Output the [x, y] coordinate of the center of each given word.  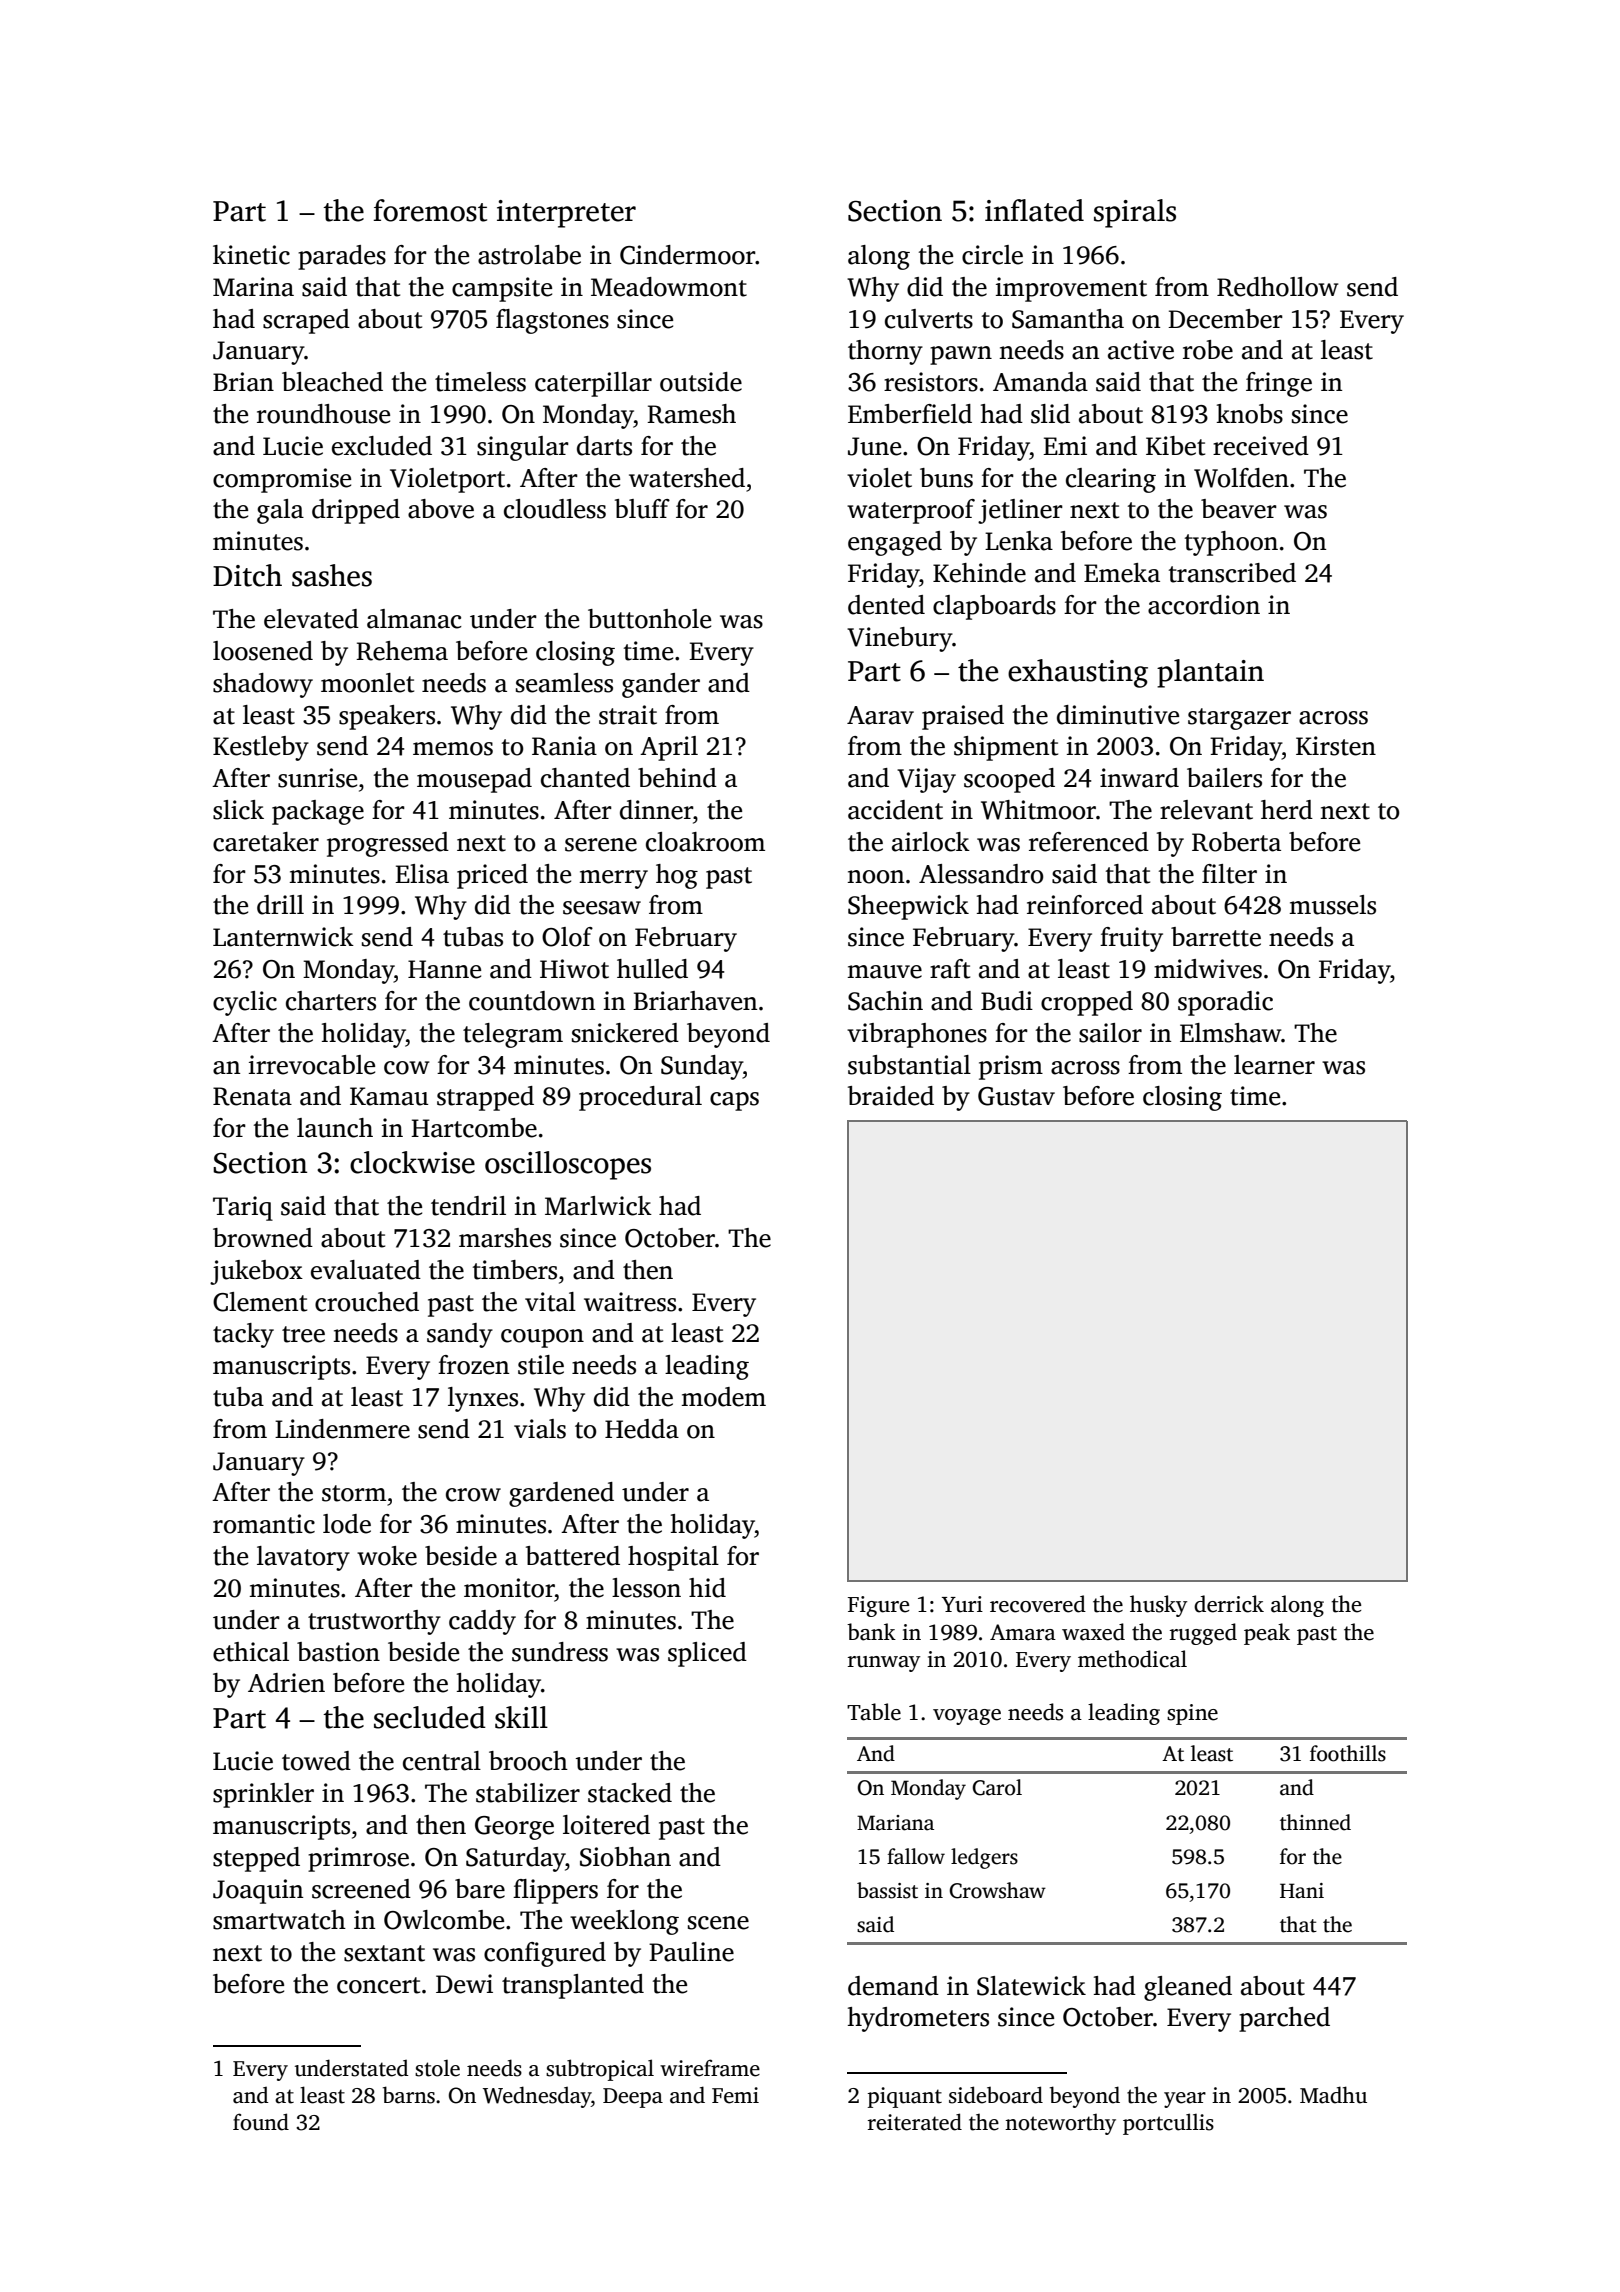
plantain [1210, 673]
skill [521, 1717]
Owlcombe [444, 1920]
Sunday [702, 1067]
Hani [1302, 1891]
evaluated [366, 1270]
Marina [253, 287]
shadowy [263, 685]
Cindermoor [687, 255]
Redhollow [1277, 287]
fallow [916, 1856]
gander [661, 685]
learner [1274, 1065]
